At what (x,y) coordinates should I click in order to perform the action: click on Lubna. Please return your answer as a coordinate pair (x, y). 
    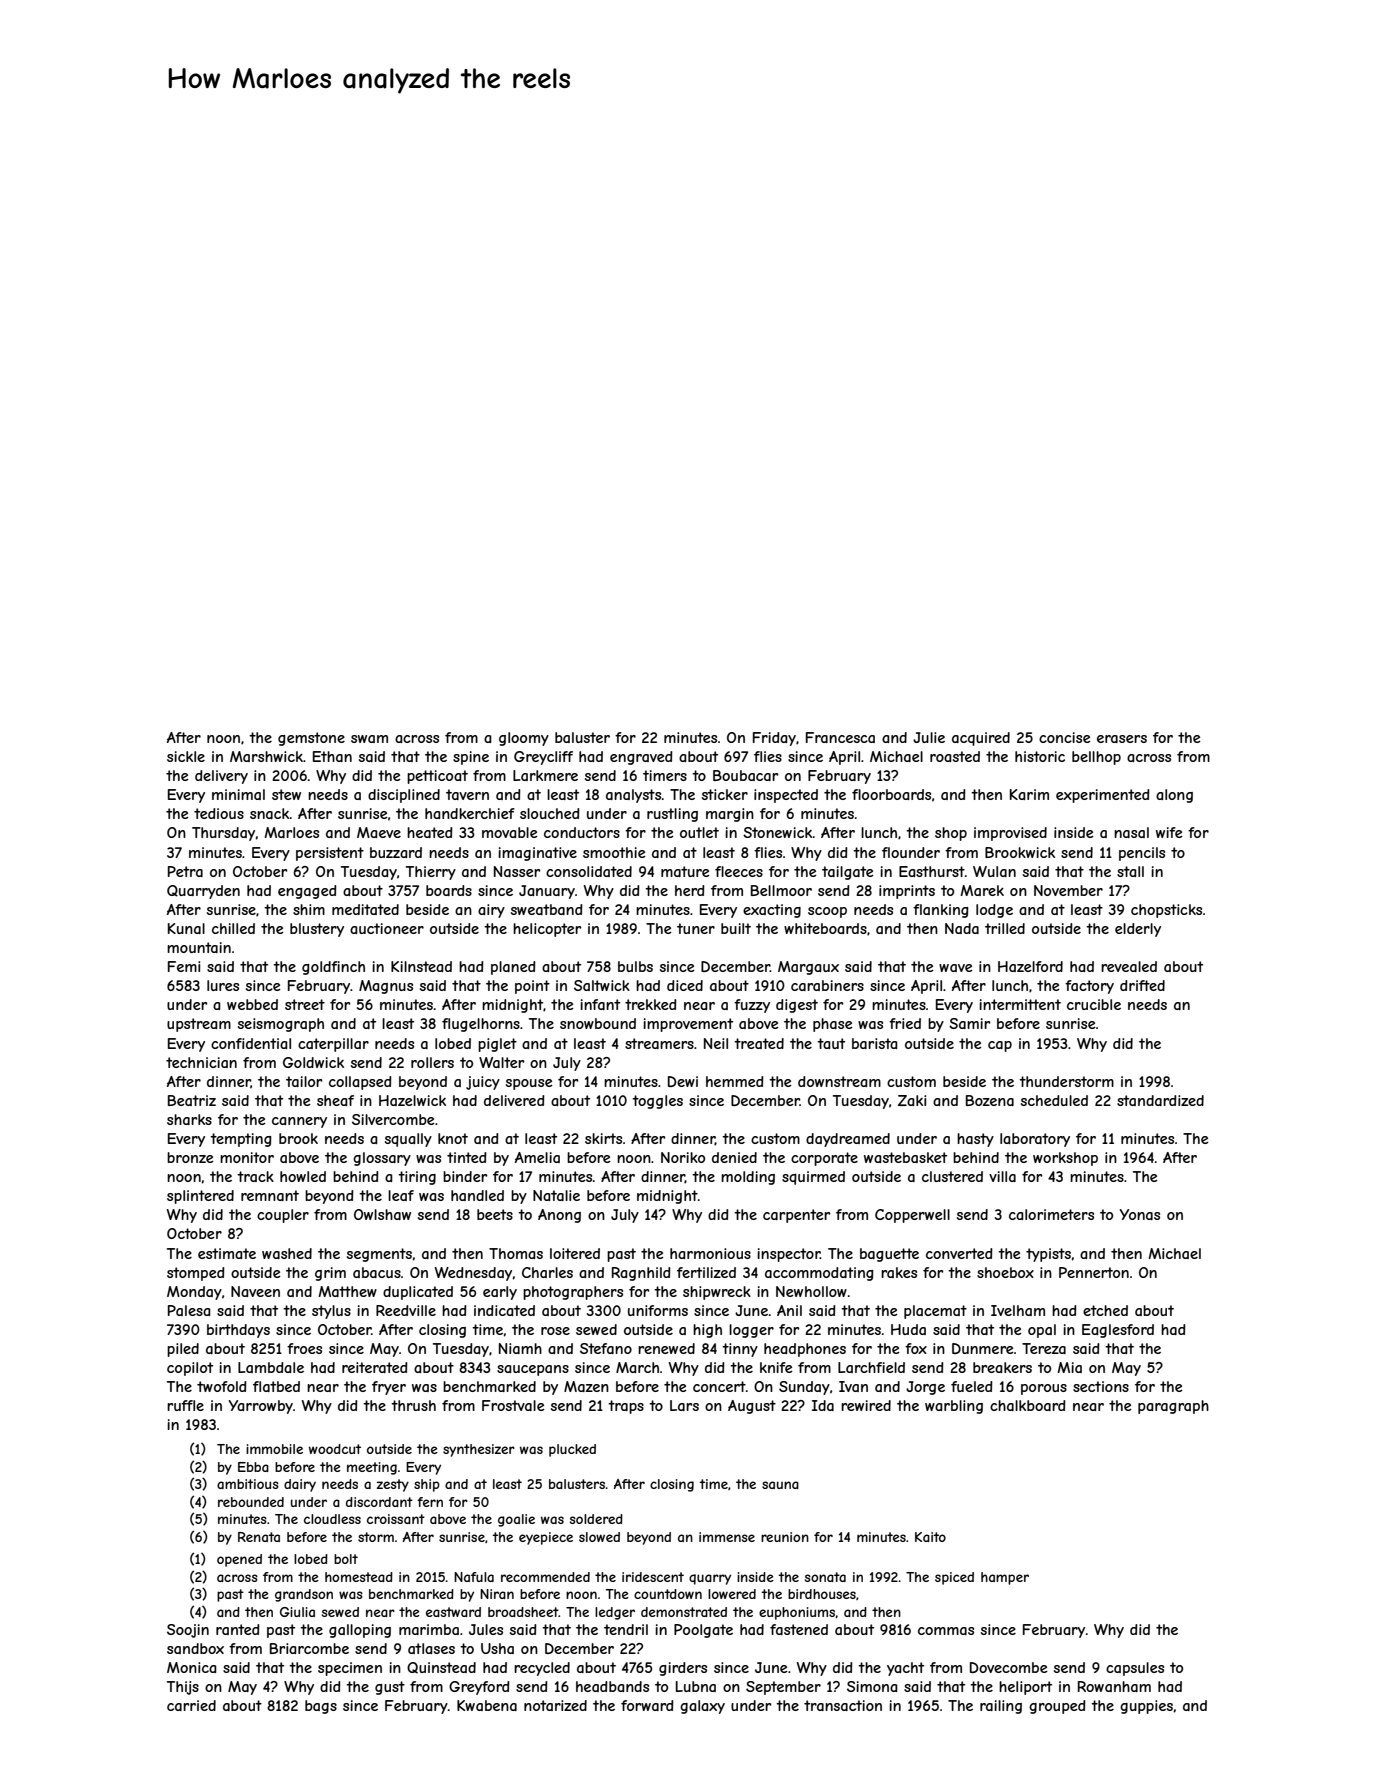
    Looking at the image, I should click on (696, 1686).
